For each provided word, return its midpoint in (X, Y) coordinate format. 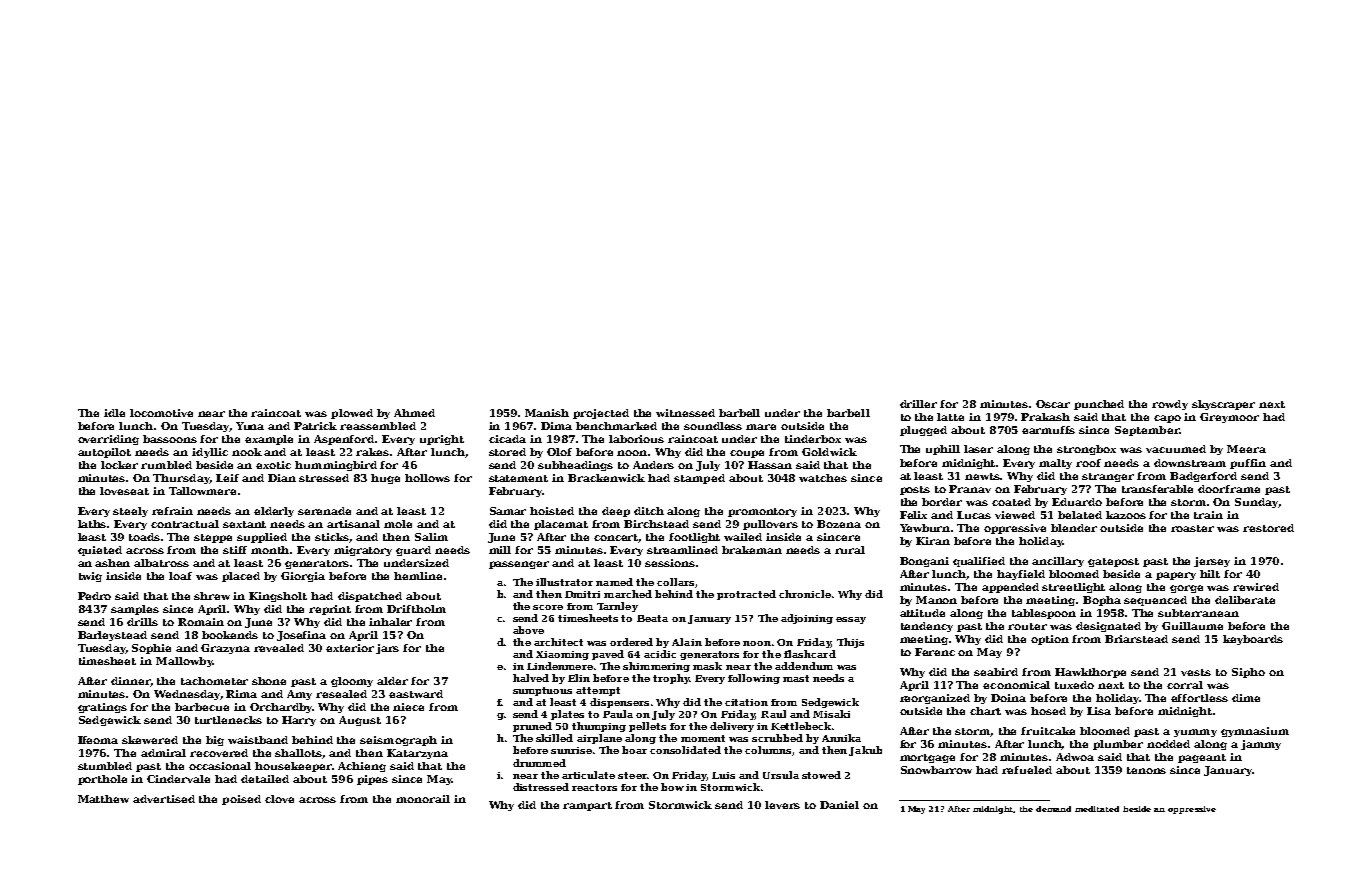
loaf (180, 576)
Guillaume (1192, 626)
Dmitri (582, 594)
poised (241, 800)
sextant (244, 524)
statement (518, 478)
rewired (1256, 587)
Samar (508, 511)
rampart (587, 806)
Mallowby (184, 662)
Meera (1246, 449)
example (269, 440)
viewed (1015, 515)
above (528, 630)
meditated (1097, 809)
